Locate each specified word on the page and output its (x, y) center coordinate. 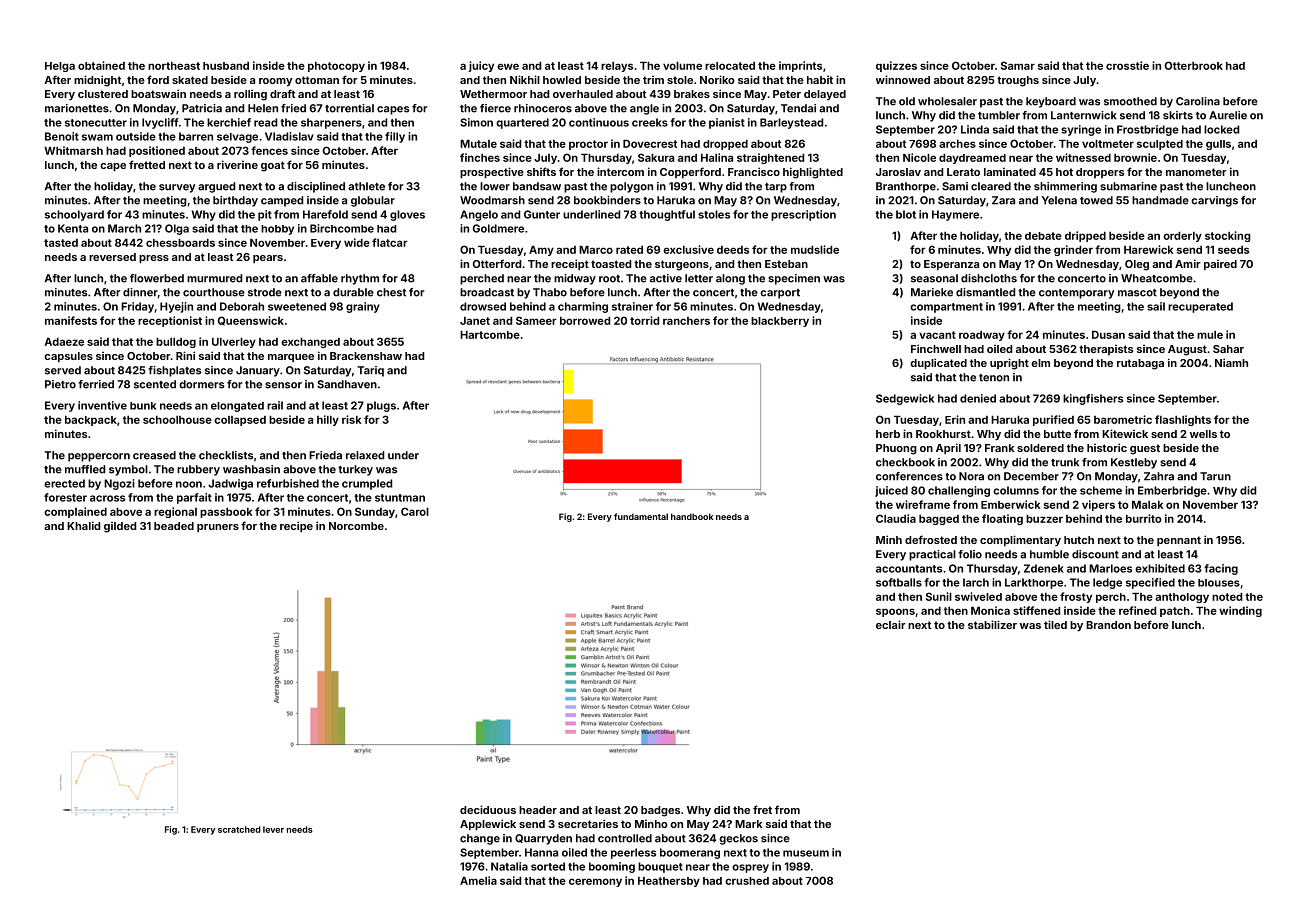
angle (644, 109)
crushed (747, 881)
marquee (291, 358)
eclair (891, 624)
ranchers (686, 321)
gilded (120, 527)
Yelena (1059, 200)
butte (1057, 434)
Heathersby (669, 882)
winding (1240, 611)
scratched (239, 829)
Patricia (202, 108)
